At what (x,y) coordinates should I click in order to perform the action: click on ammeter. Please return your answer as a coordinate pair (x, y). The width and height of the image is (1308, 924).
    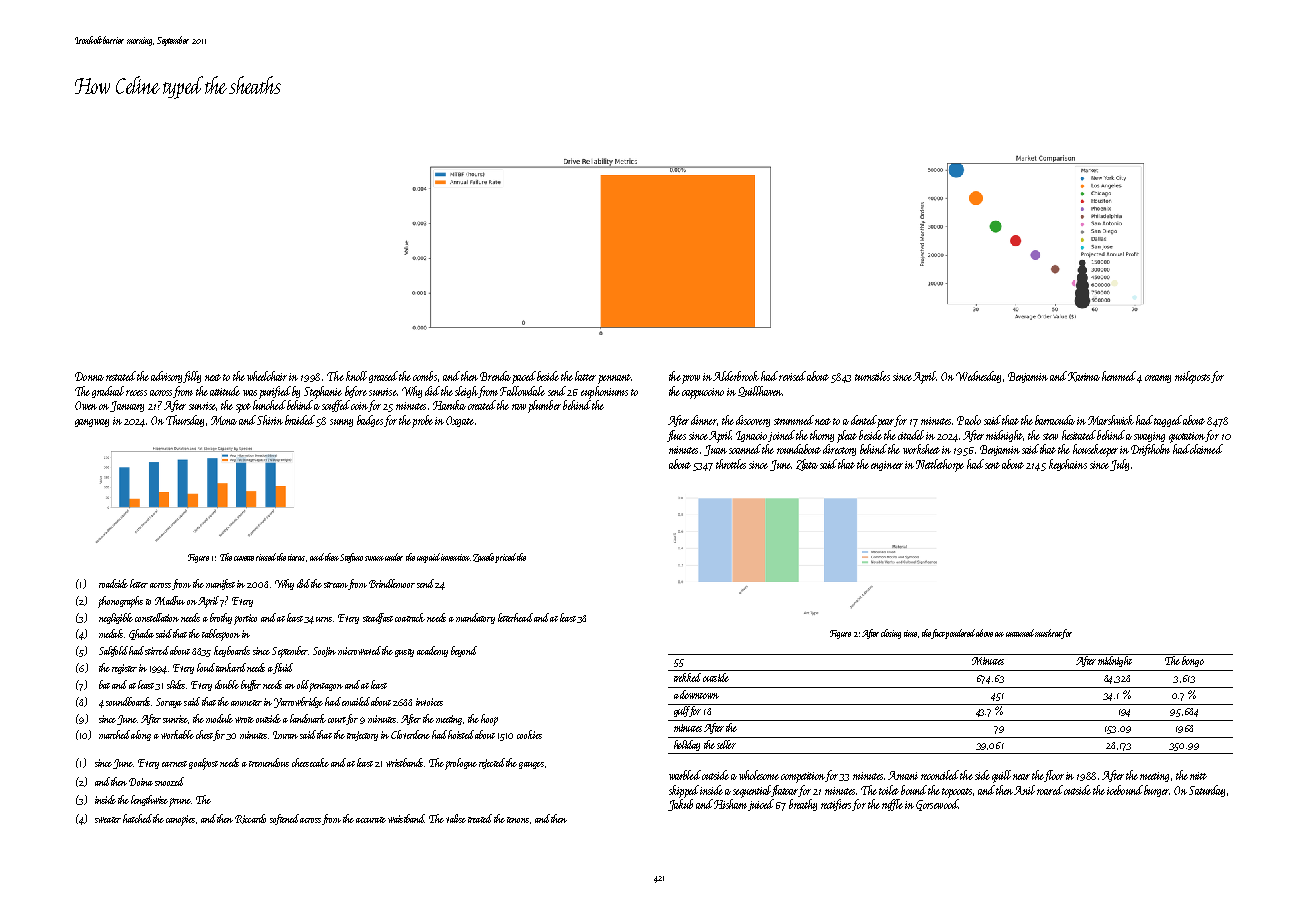
    Looking at the image, I should click on (246, 703).
